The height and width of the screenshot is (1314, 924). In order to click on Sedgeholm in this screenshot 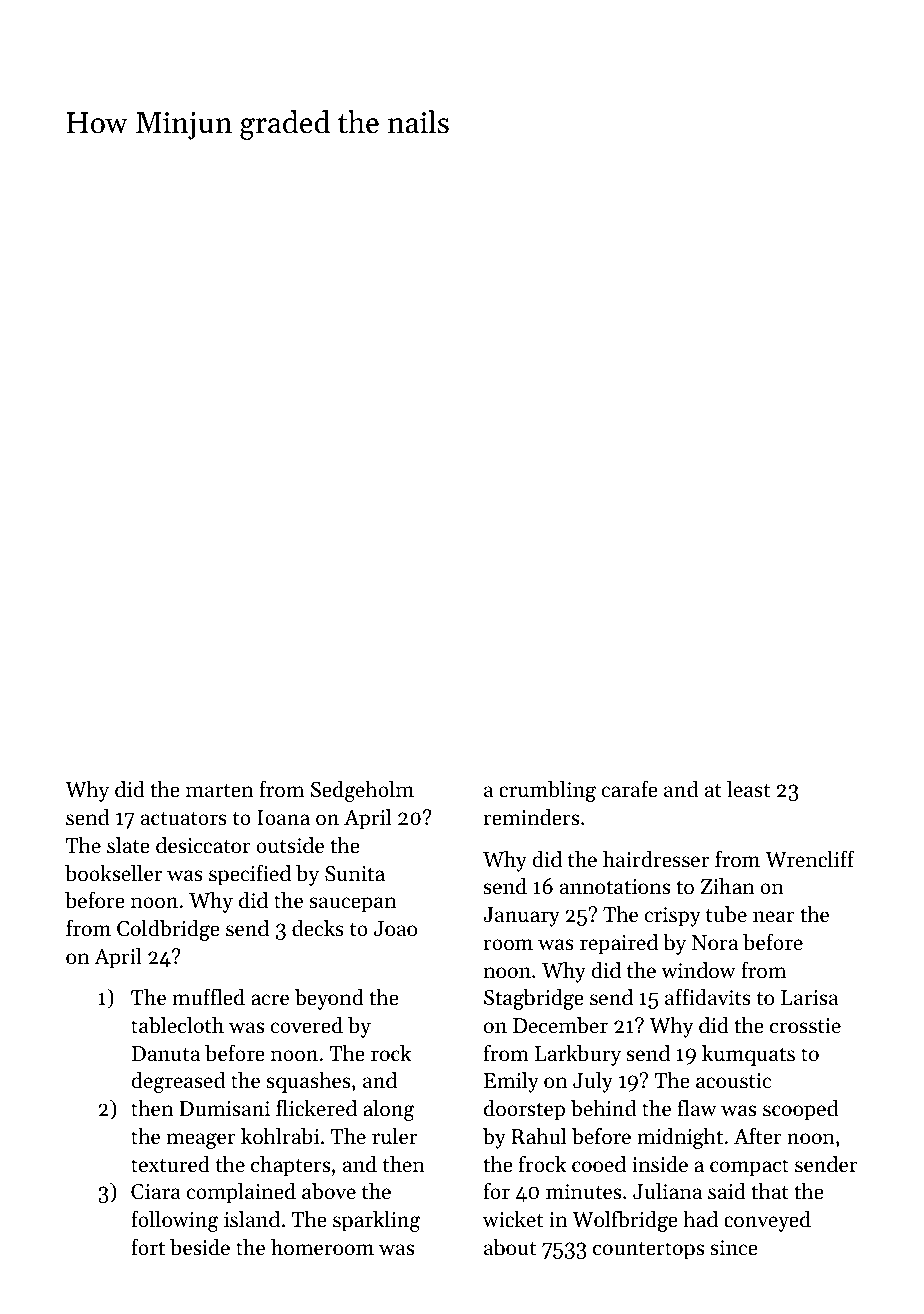, I will do `click(362, 791)`.
